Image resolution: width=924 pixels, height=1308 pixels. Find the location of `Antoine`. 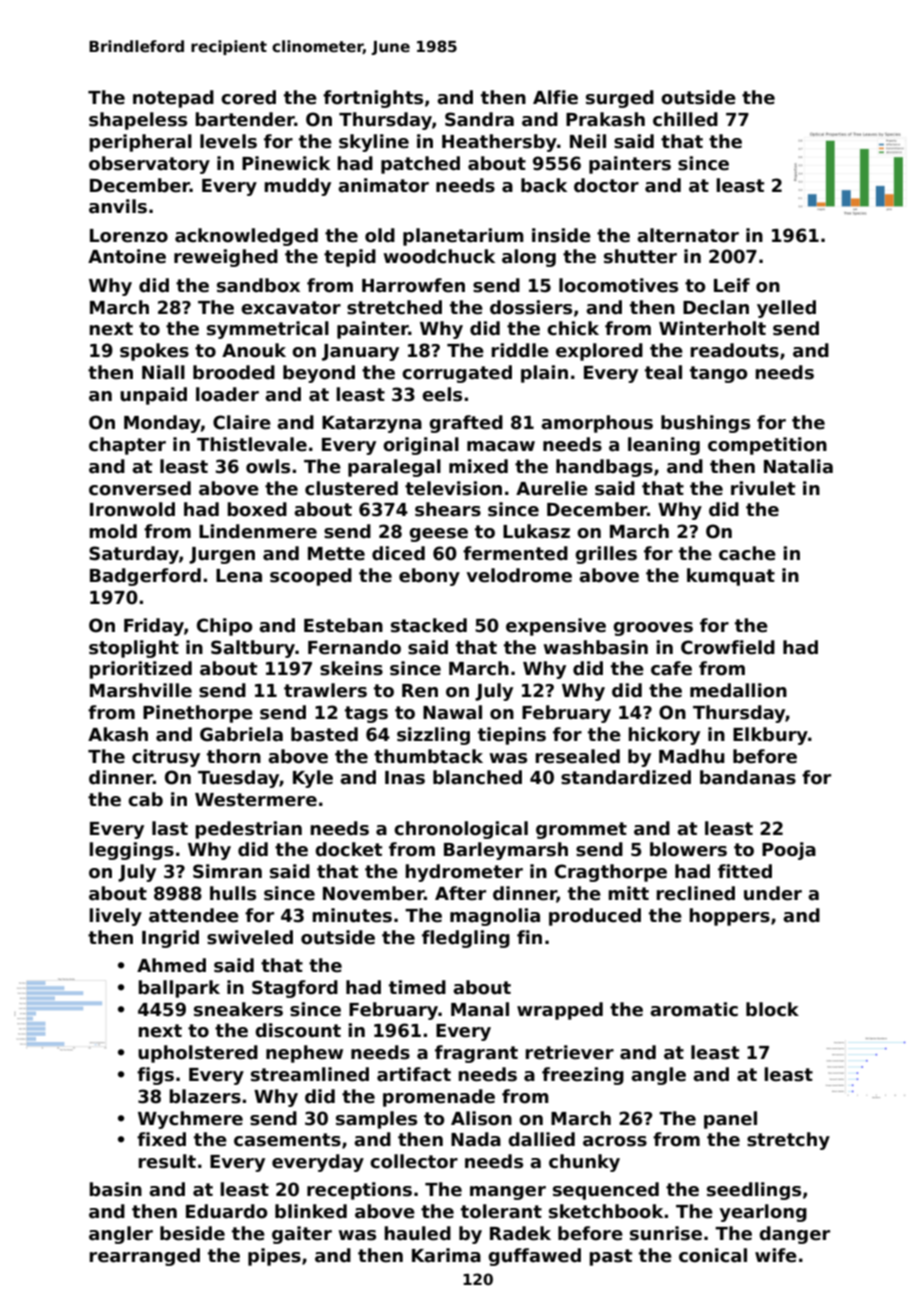

Antoine is located at coordinates (127, 256).
